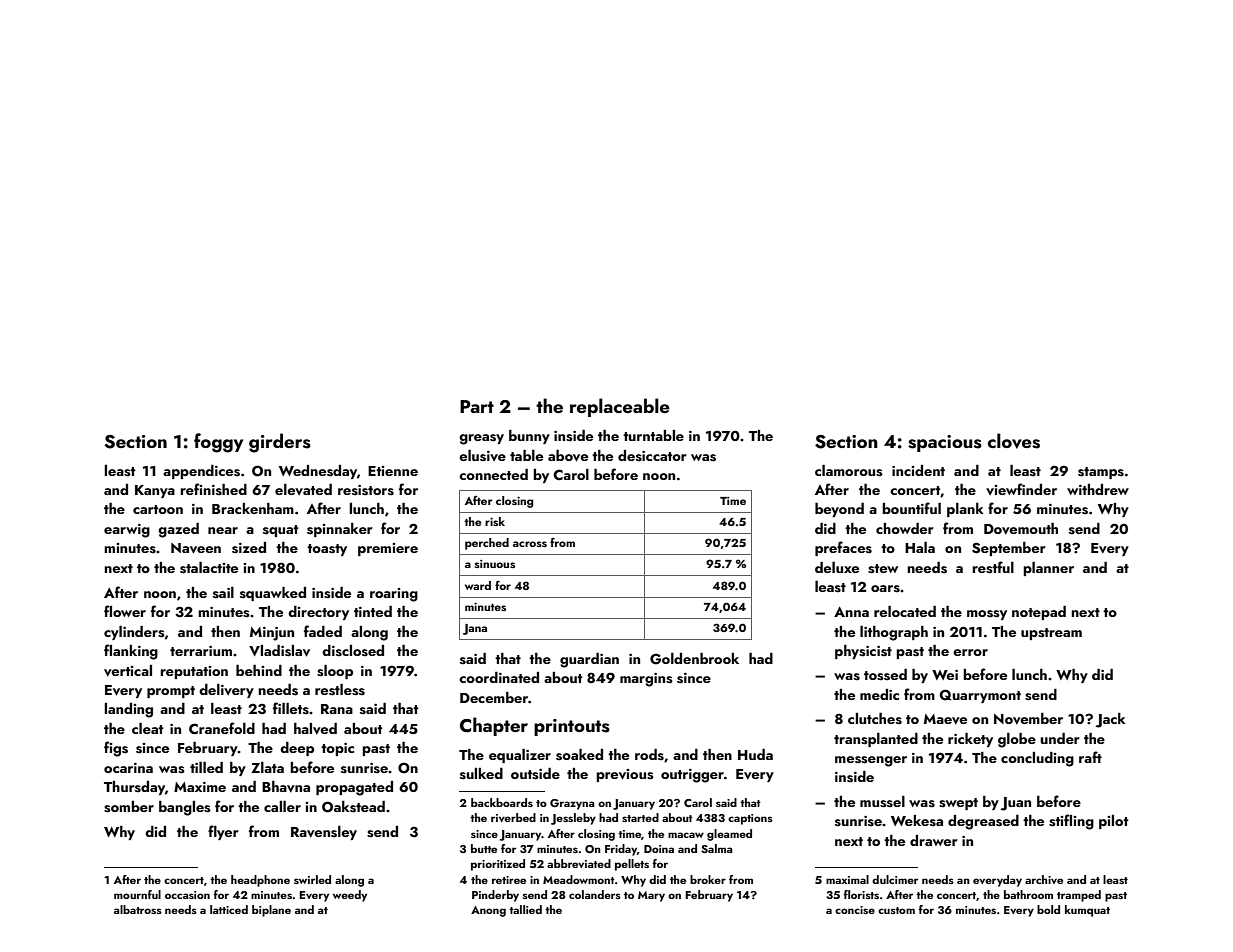 The image size is (1233, 952). What do you see at coordinates (863, 652) in the image?
I see `physicist` at bounding box center [863, 652].
